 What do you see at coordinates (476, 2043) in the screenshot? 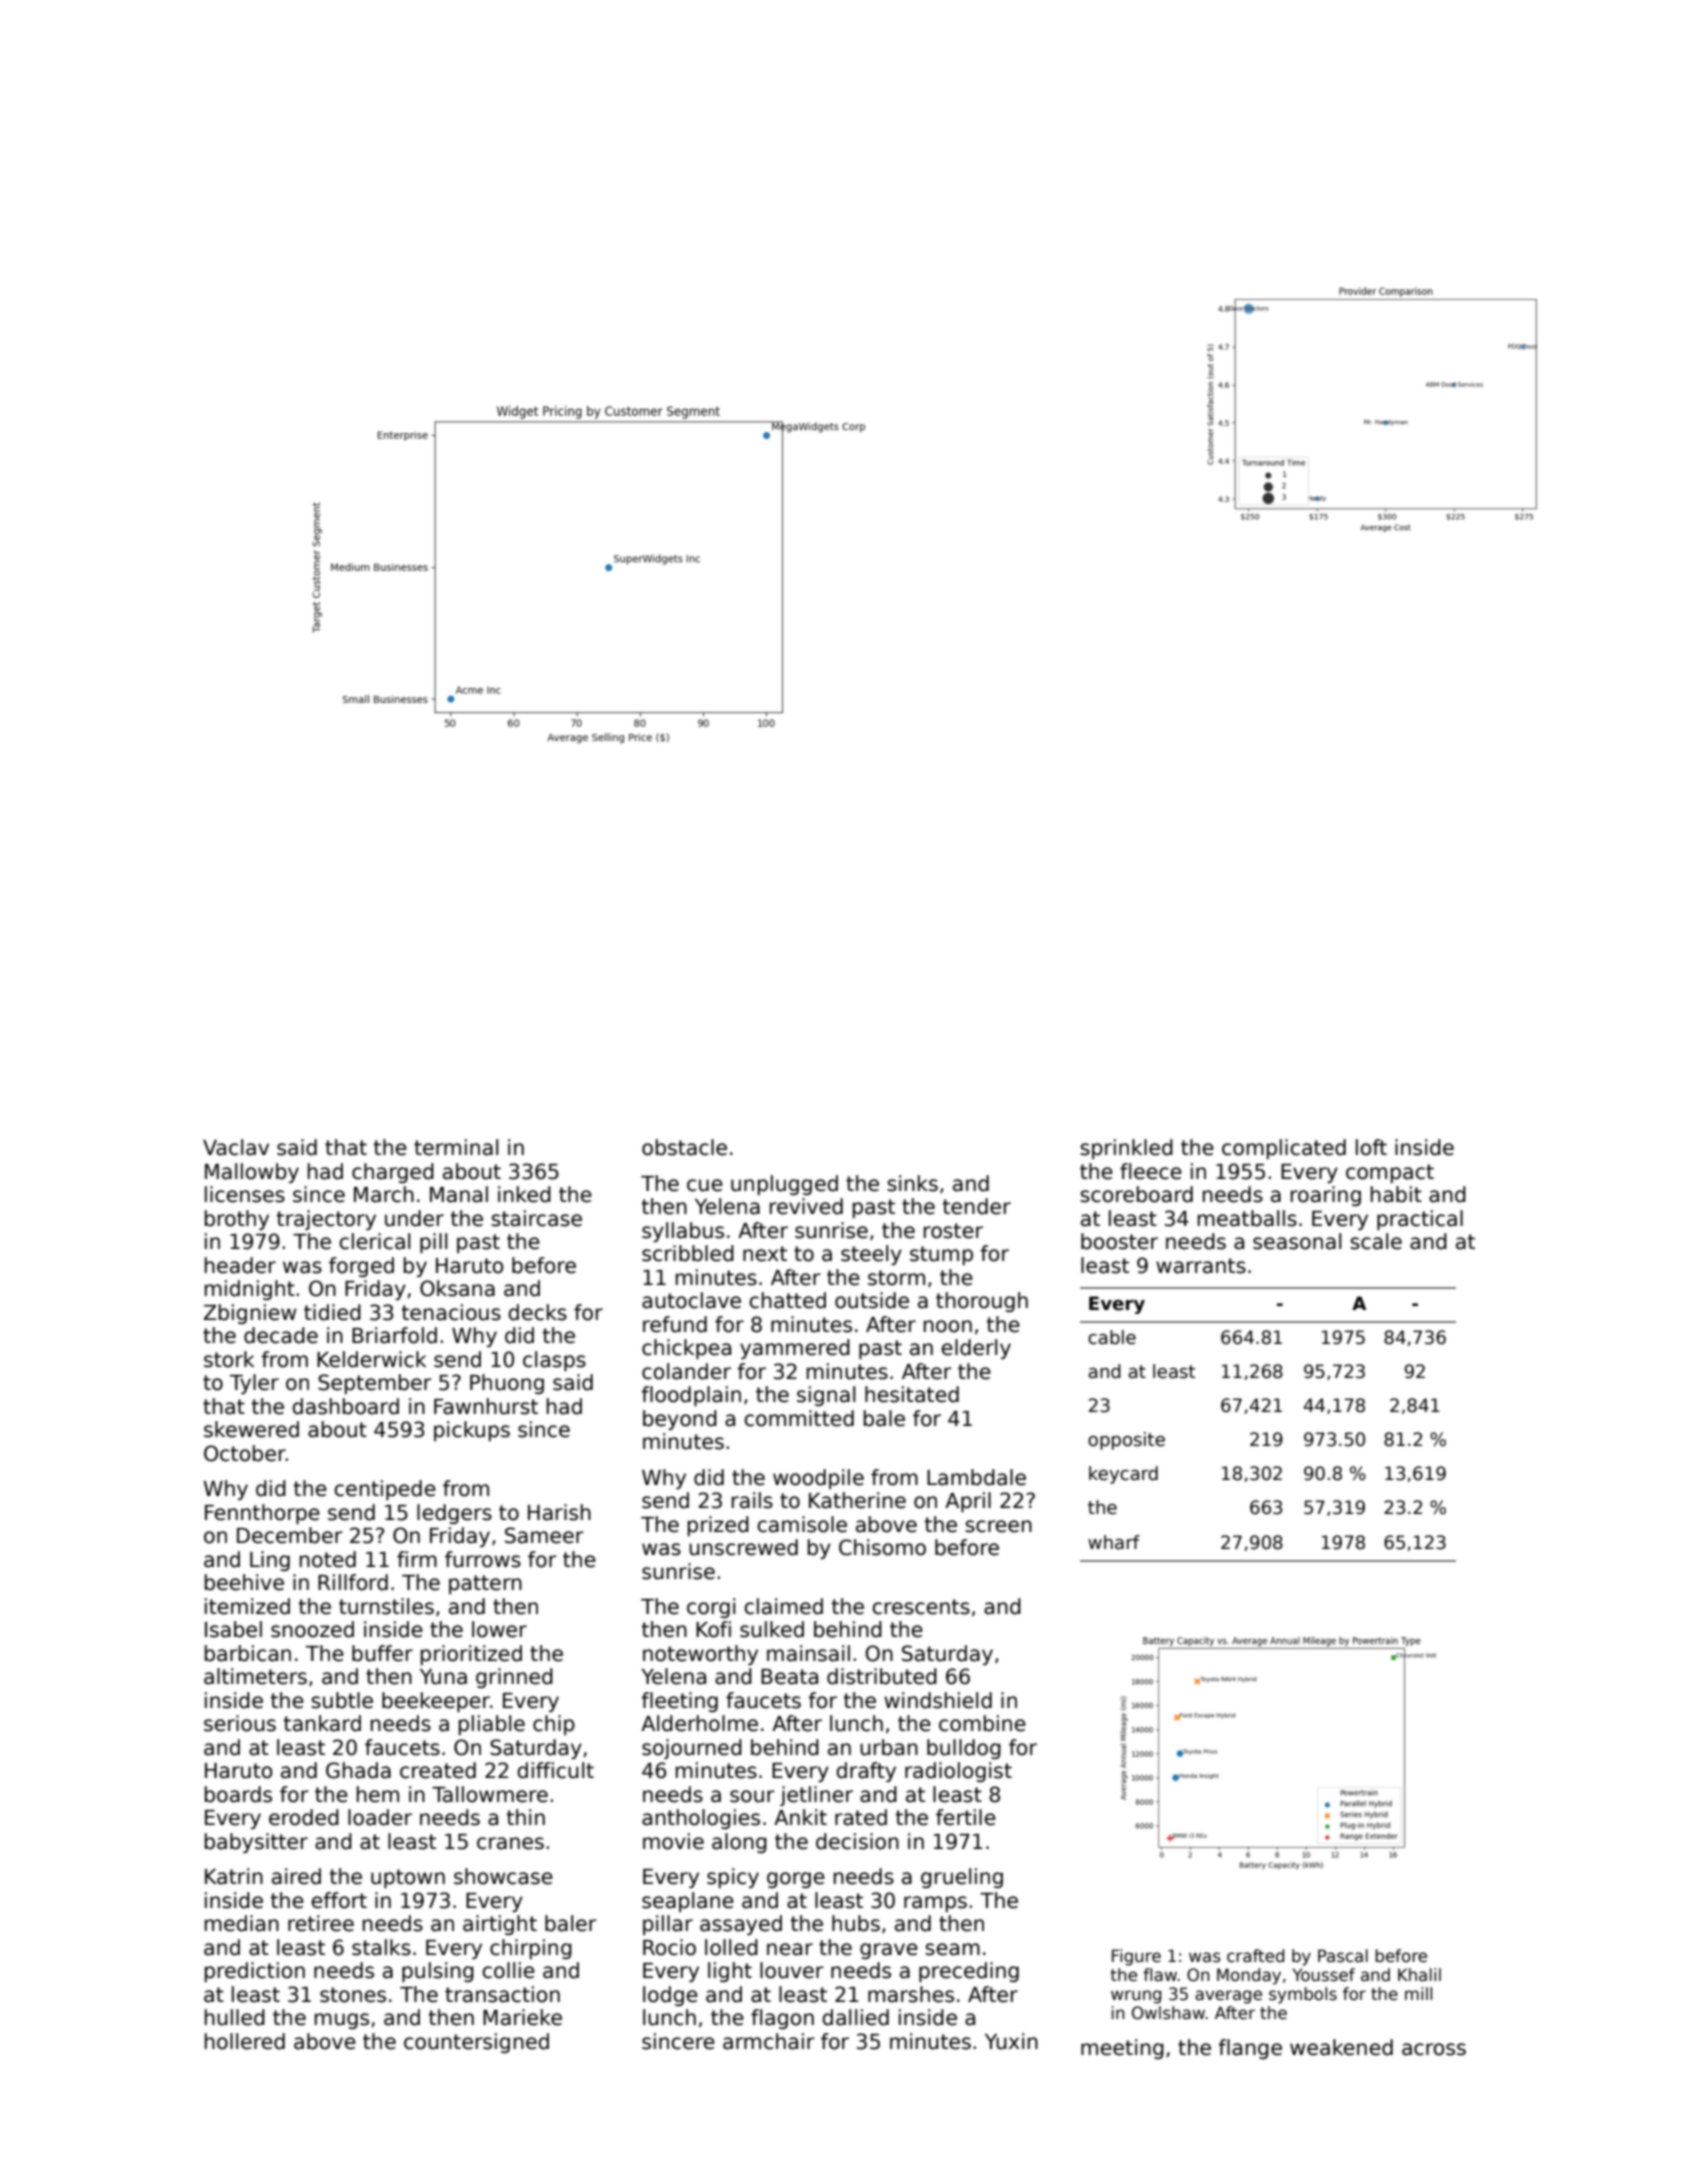
I see `countersigned` at bounding box center [476, 2043].
